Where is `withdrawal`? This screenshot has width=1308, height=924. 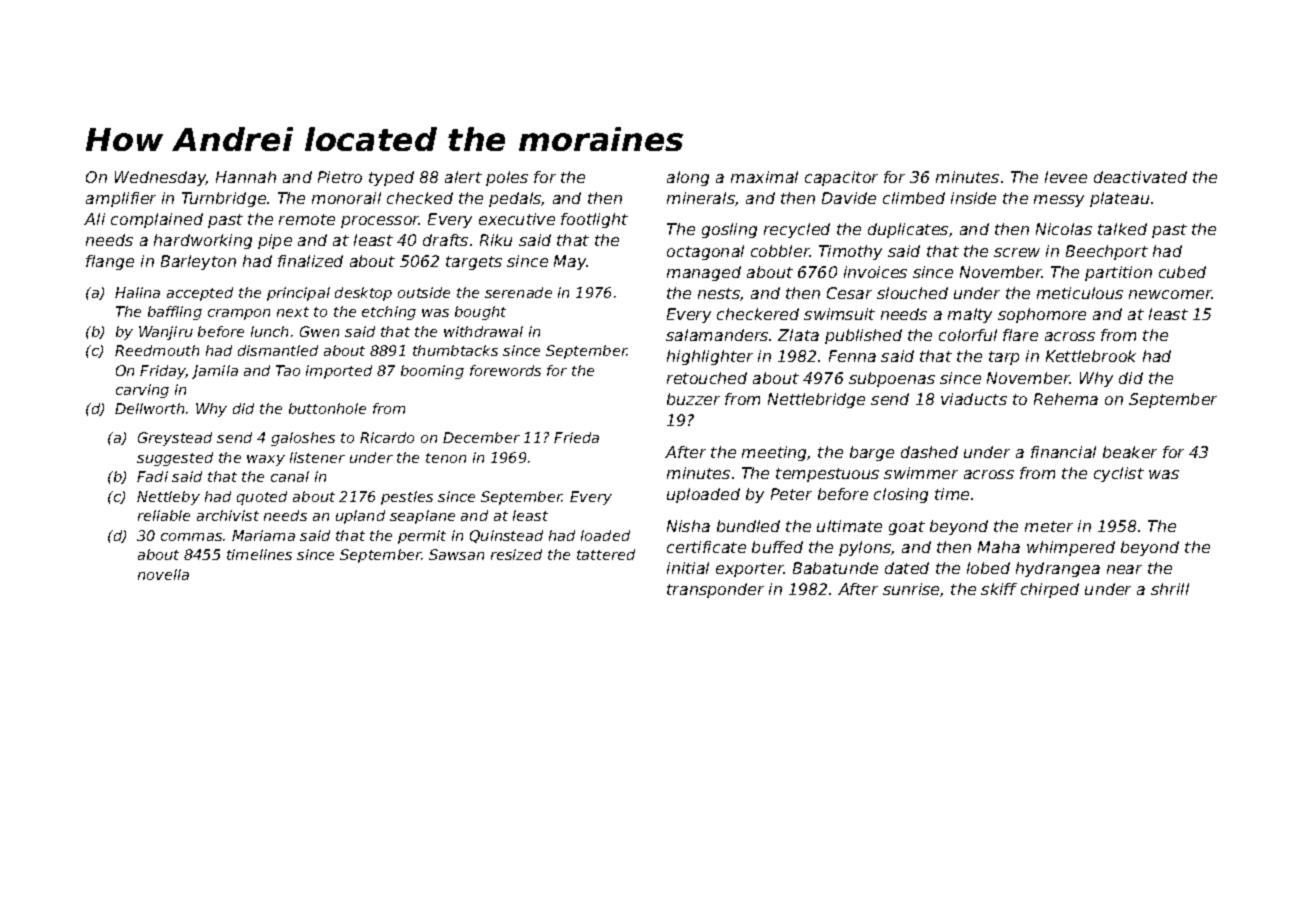
withdrawal is located at coordinates (483, 331).
